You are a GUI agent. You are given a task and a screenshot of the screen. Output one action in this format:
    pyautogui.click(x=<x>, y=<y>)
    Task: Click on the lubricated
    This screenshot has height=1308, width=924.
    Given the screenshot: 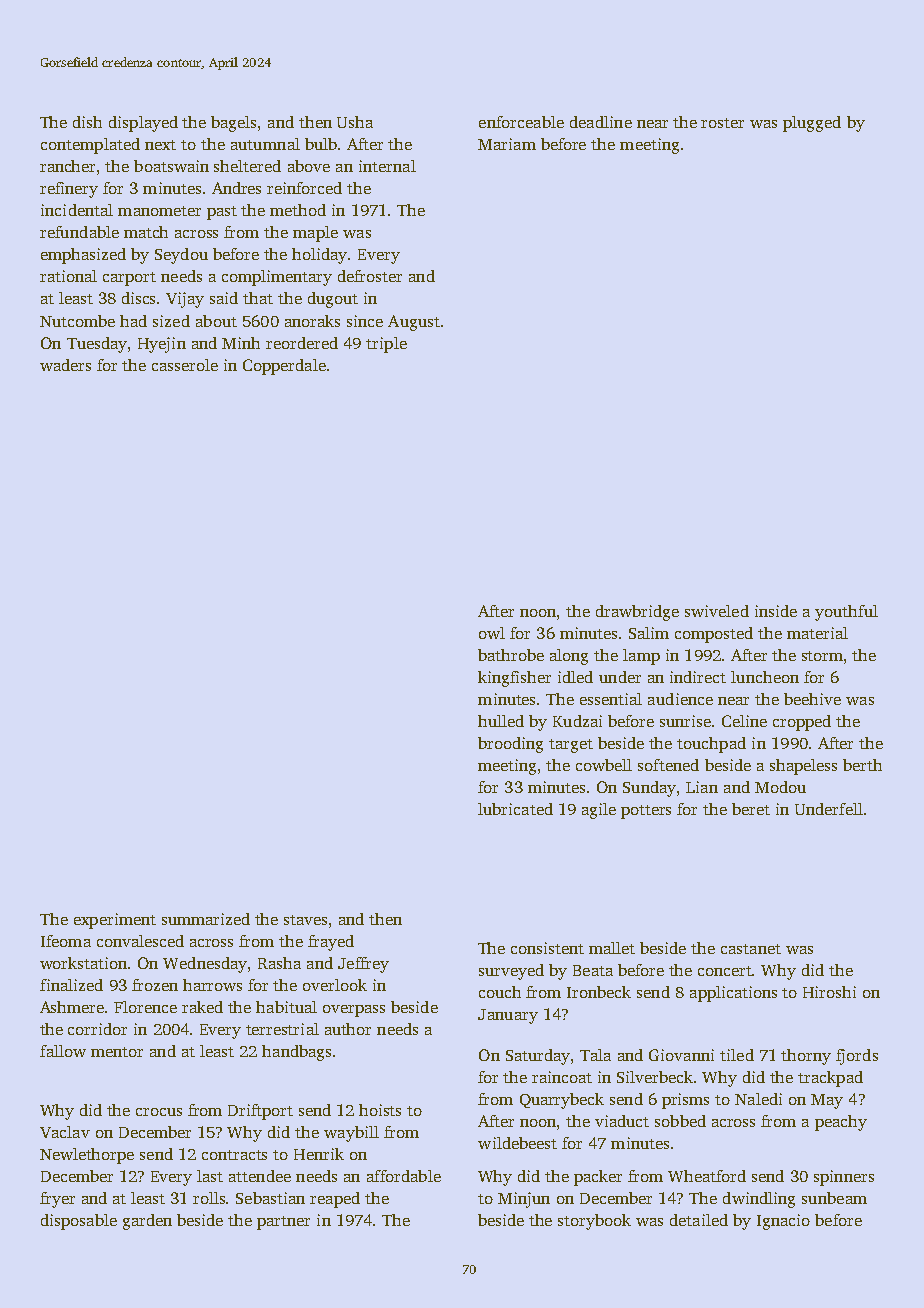 What is the action you would take?
    pyautogui.click(x=515, y=809)
